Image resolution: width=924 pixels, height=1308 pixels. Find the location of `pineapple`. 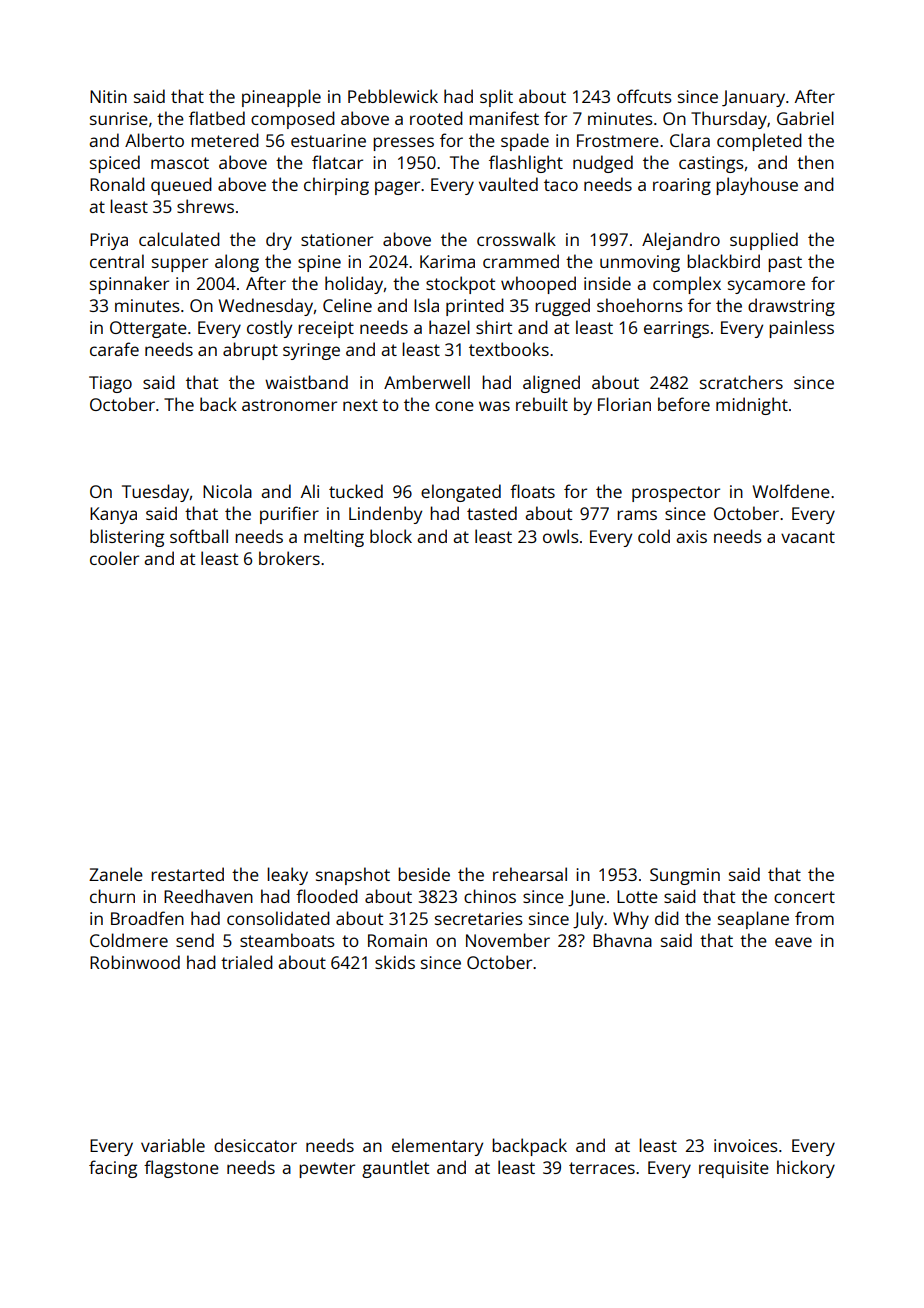

pineapple is located at coordinates (281, 98).
